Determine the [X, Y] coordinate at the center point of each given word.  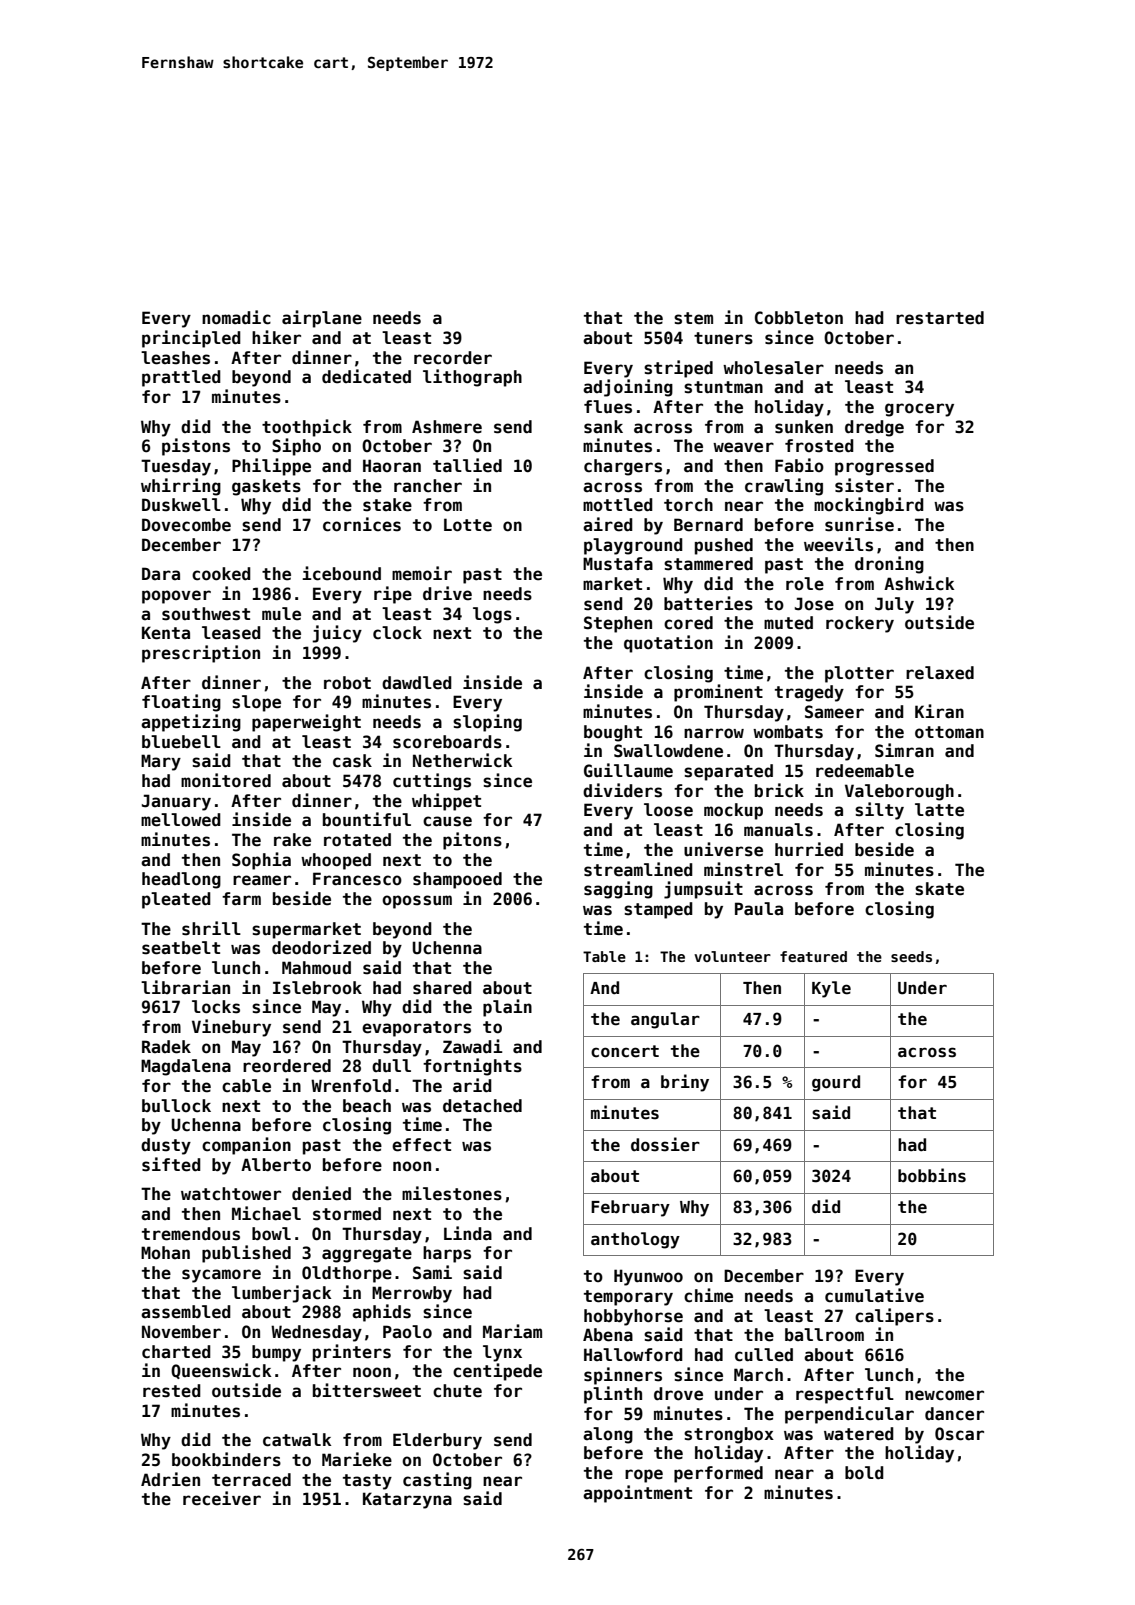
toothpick [307, 428]
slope [256, 703]
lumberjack [281, 1294]
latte [939, 810]
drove [678, 1394]
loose [668, 810]
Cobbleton [799, 318]
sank [603, 427]
